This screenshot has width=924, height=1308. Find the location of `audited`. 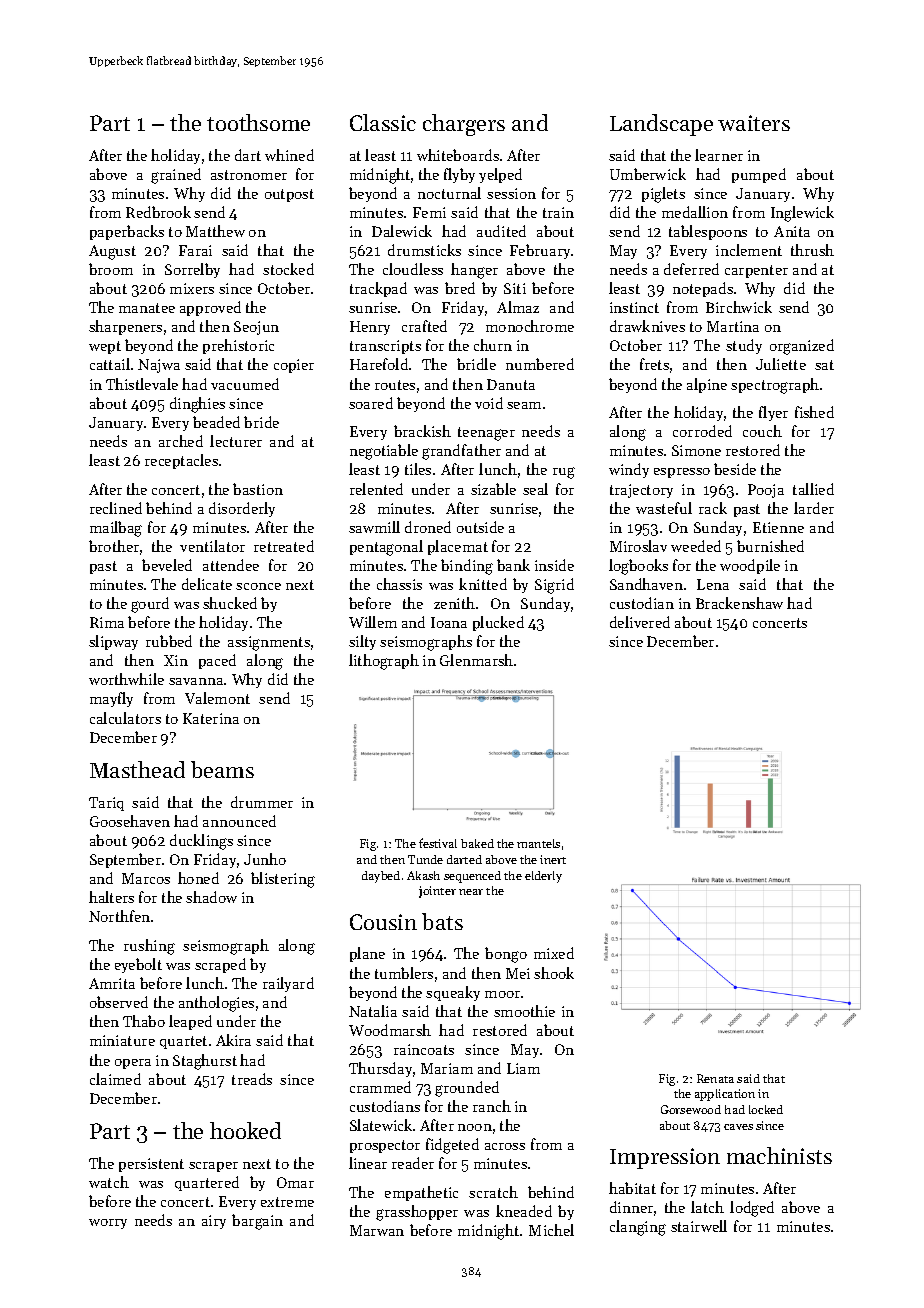

audited is located at coordinates (501, 231).
